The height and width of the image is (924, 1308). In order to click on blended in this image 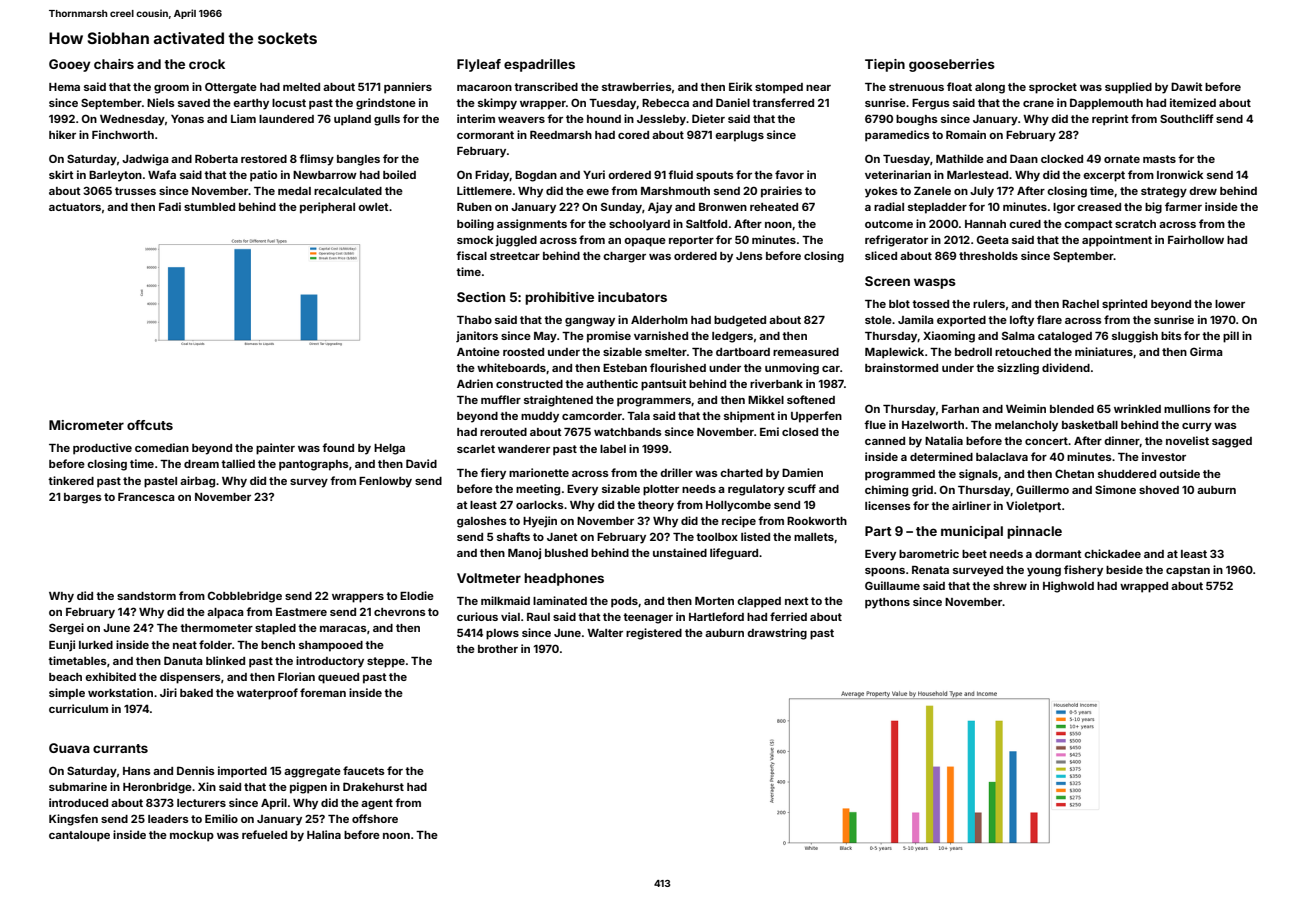, I will do `click(1072, 409)`.
